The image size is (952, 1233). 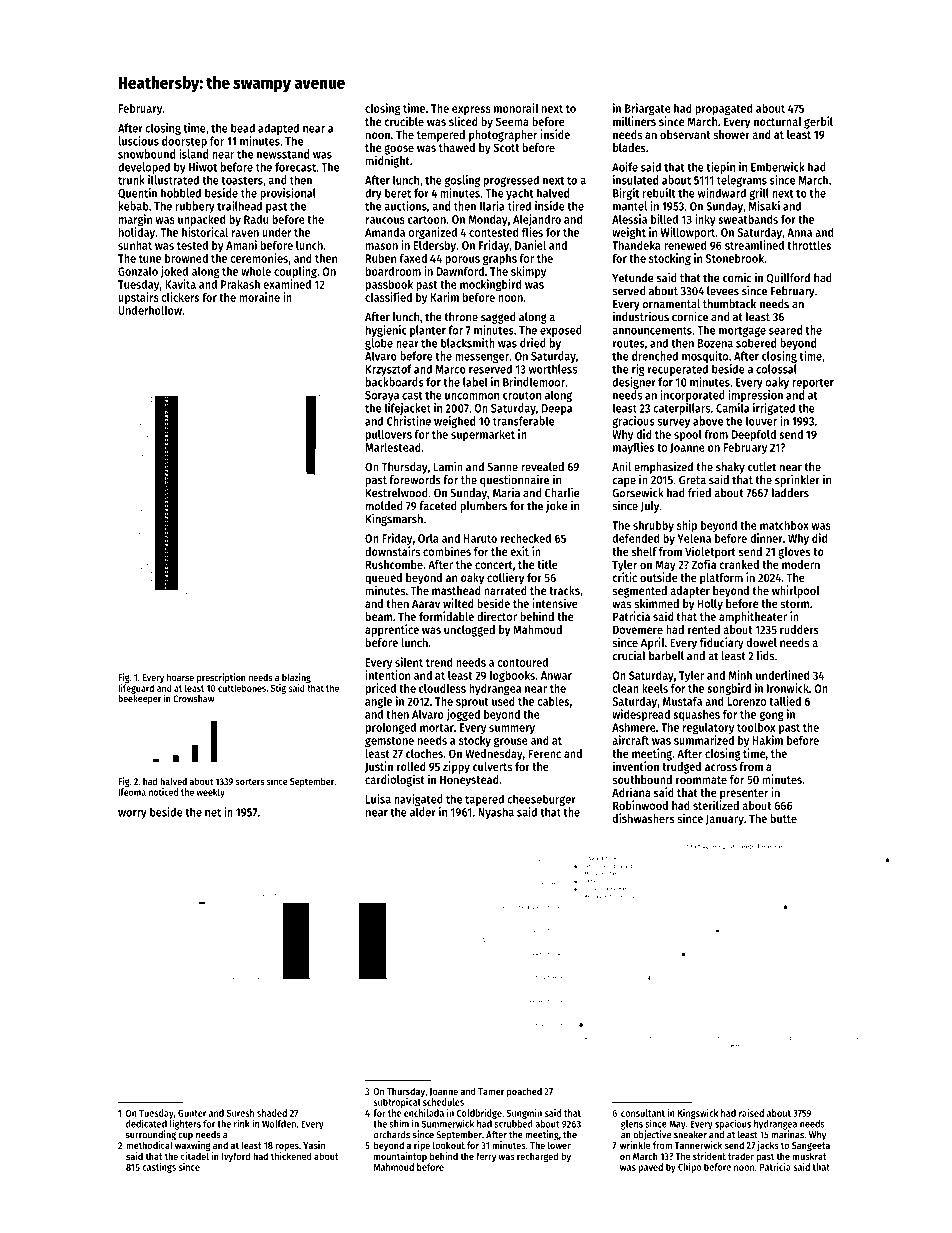 What do you see at coordinates (243, 128) in the document?
I see `bead` at bounding box center [243, 128].
